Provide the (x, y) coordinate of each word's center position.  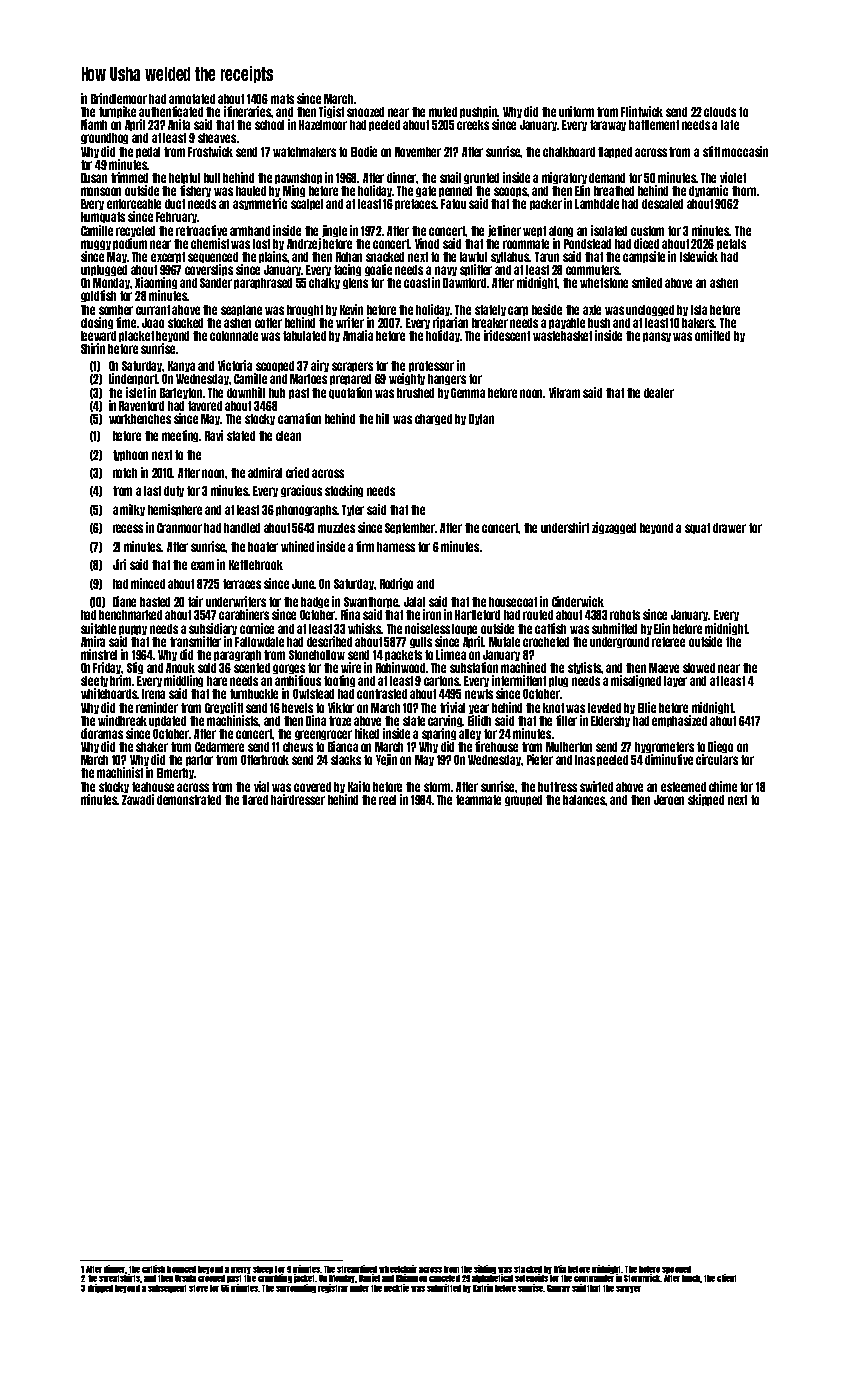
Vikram (564, 392)
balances (584, 800)
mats (282, 99)
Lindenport (133, 379)
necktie (396, 1288)
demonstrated (189, 800)
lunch (691, 1279)
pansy (657, 337)
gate (426, 191)
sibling (485, 1269)
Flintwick (642, 111)
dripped (100, 1288)
